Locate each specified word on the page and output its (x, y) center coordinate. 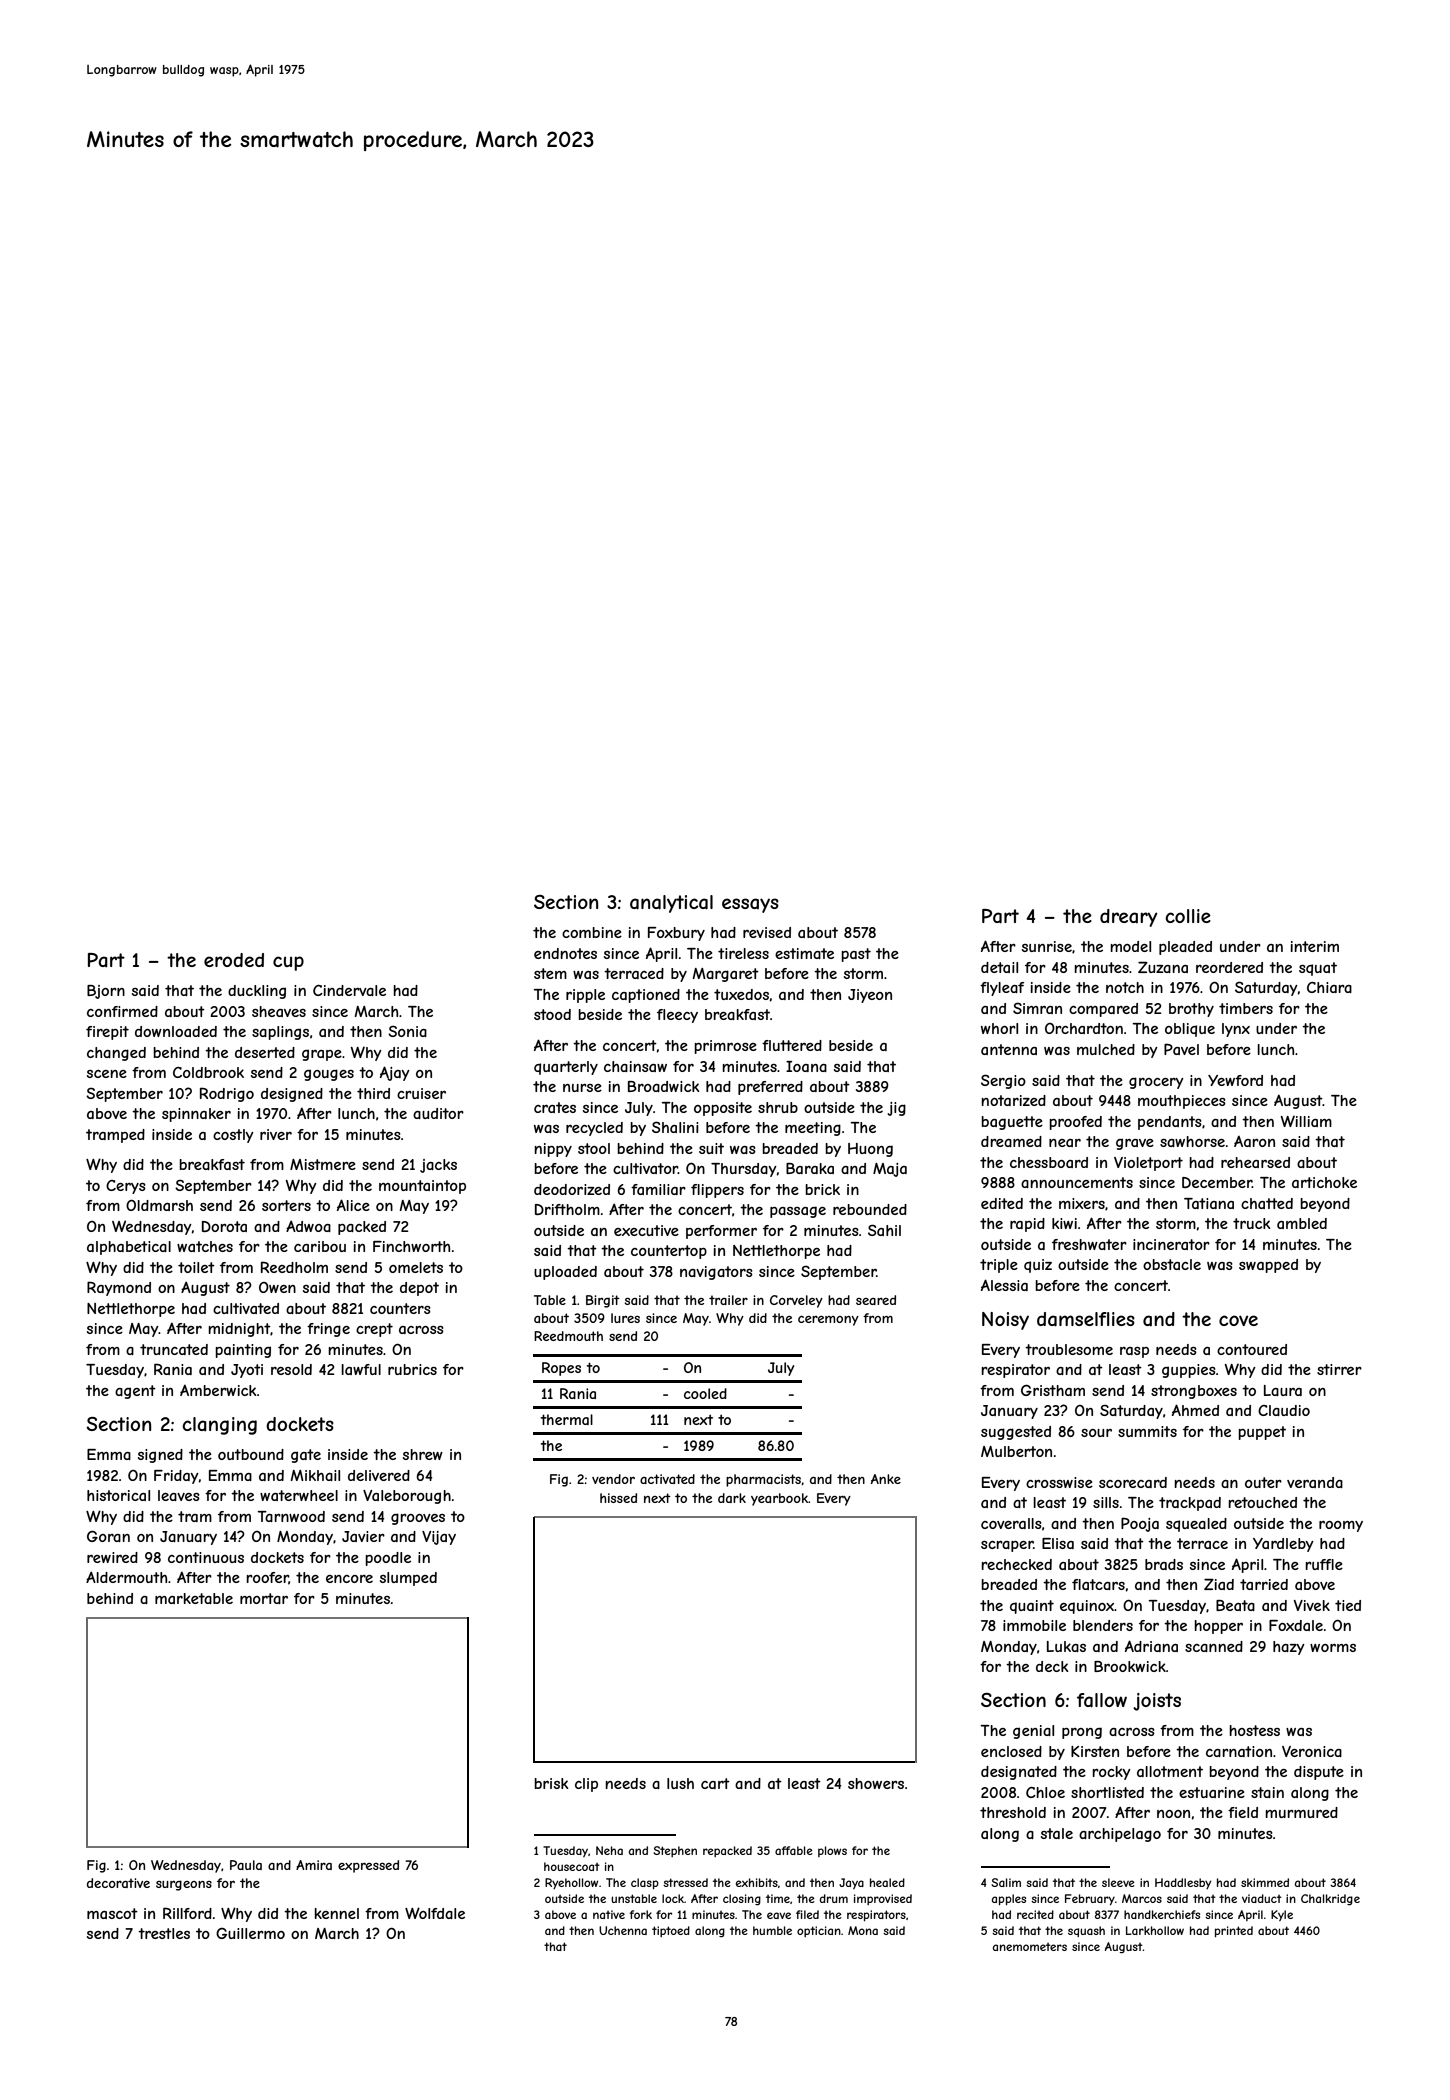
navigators (716, 1273)
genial (1033, 1732)
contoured (1252, 1349)
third (373, 1093)
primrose (725, 1047)
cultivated (246, 1308)
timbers (1246, 1008)
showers (876, 1783)
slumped (408, 1579)
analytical (671, 904)
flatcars (1098, 1584)
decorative (118, 1883)
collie (1188, 916)
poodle (388, 1559)
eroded (234, 960)
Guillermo (250, 1933)
